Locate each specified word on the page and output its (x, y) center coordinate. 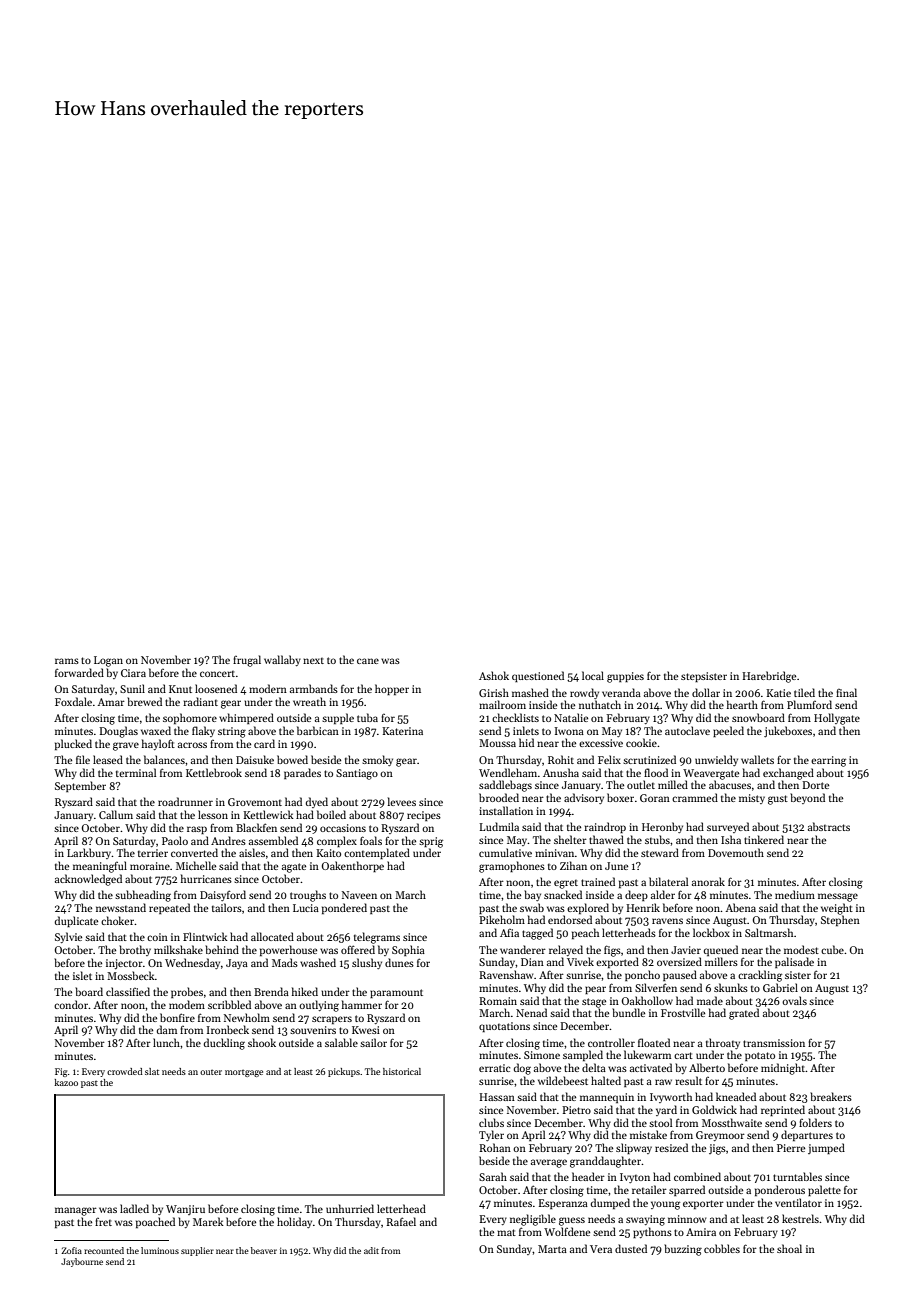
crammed (695, 797)
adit (371, 1250)
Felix (609, 759)
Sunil (132, 688)
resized (671, 1147)
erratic (494, 1068)
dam (167, 1029)
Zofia (71, 1250)
